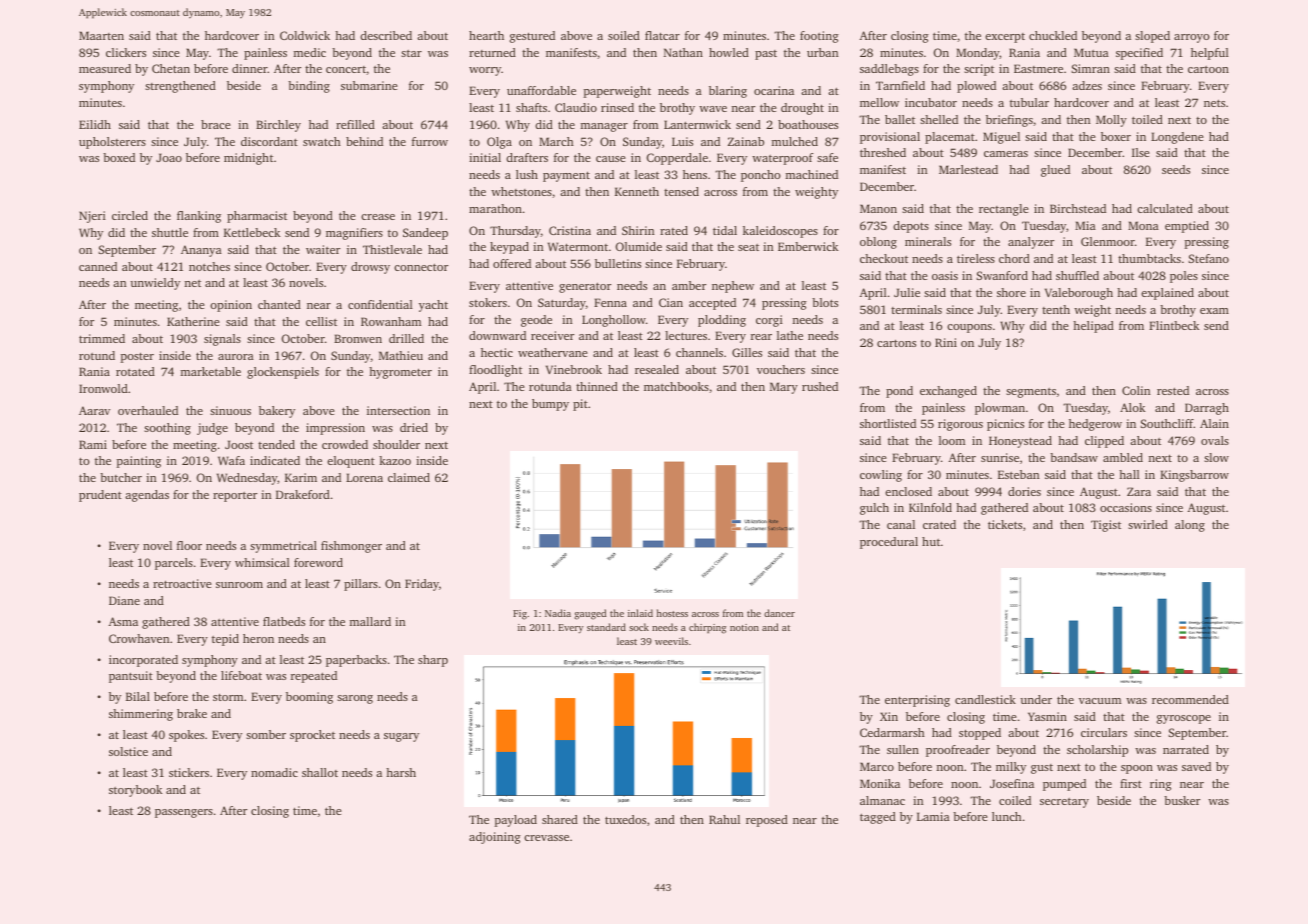 This page has height=924, width=1308. Describe the element at coordinates (931, 102) in the page. I see `incubator` at that location.
